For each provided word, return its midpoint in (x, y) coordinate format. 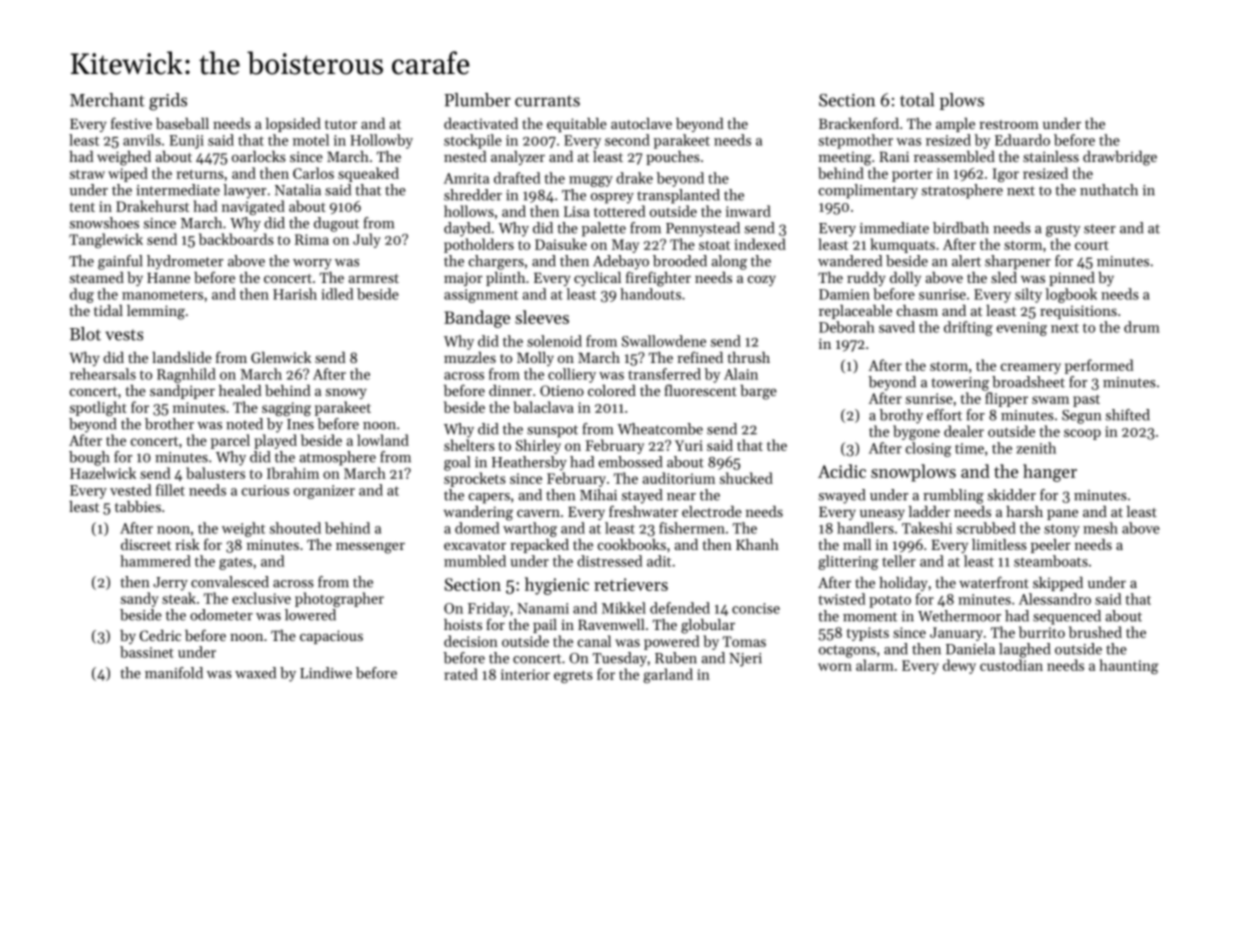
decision (471, 641)
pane (1062, 514)
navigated (253, 207)
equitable (577, 125)
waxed (255, 673)
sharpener (1018, 262)
